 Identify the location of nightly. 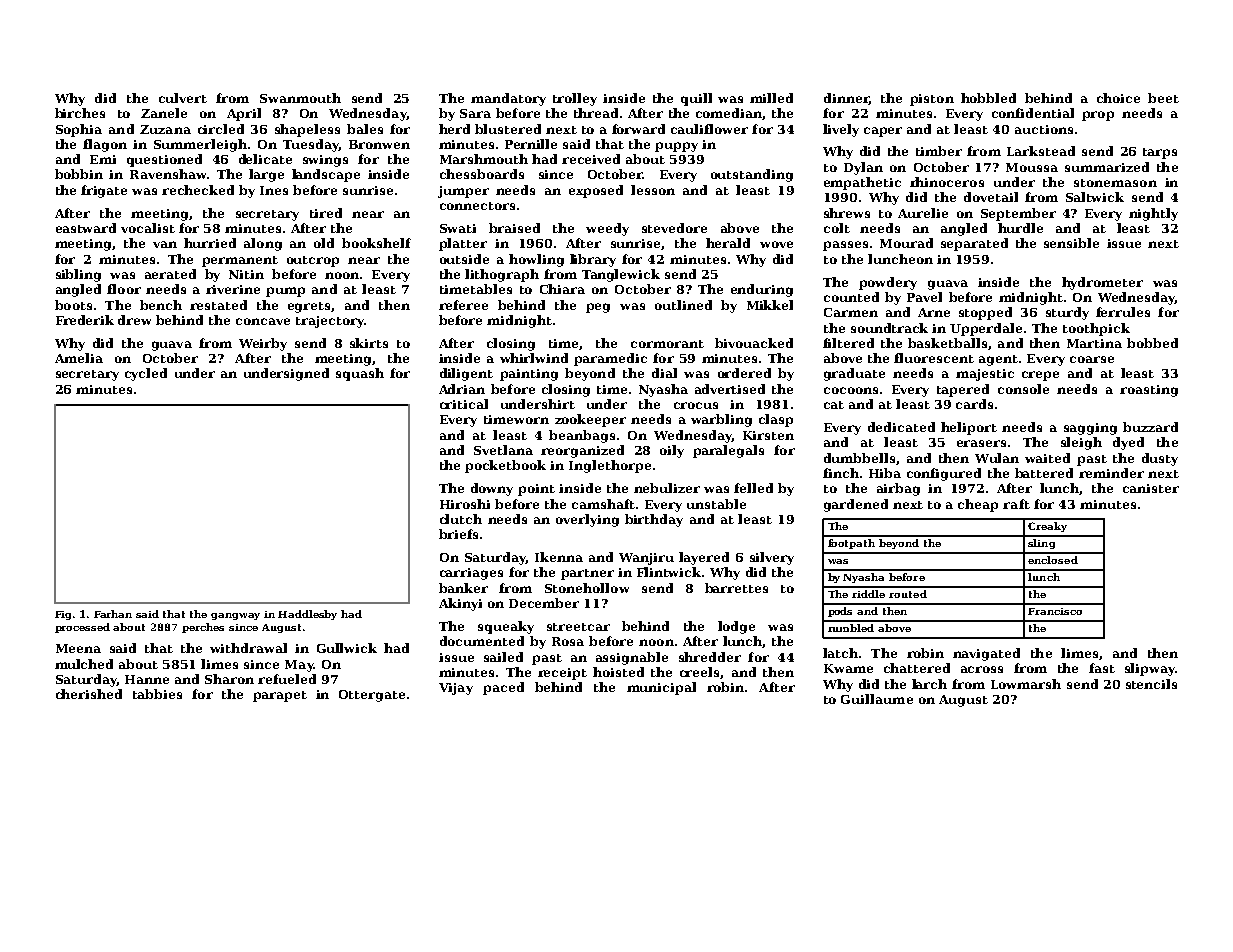
(1153, 214).
